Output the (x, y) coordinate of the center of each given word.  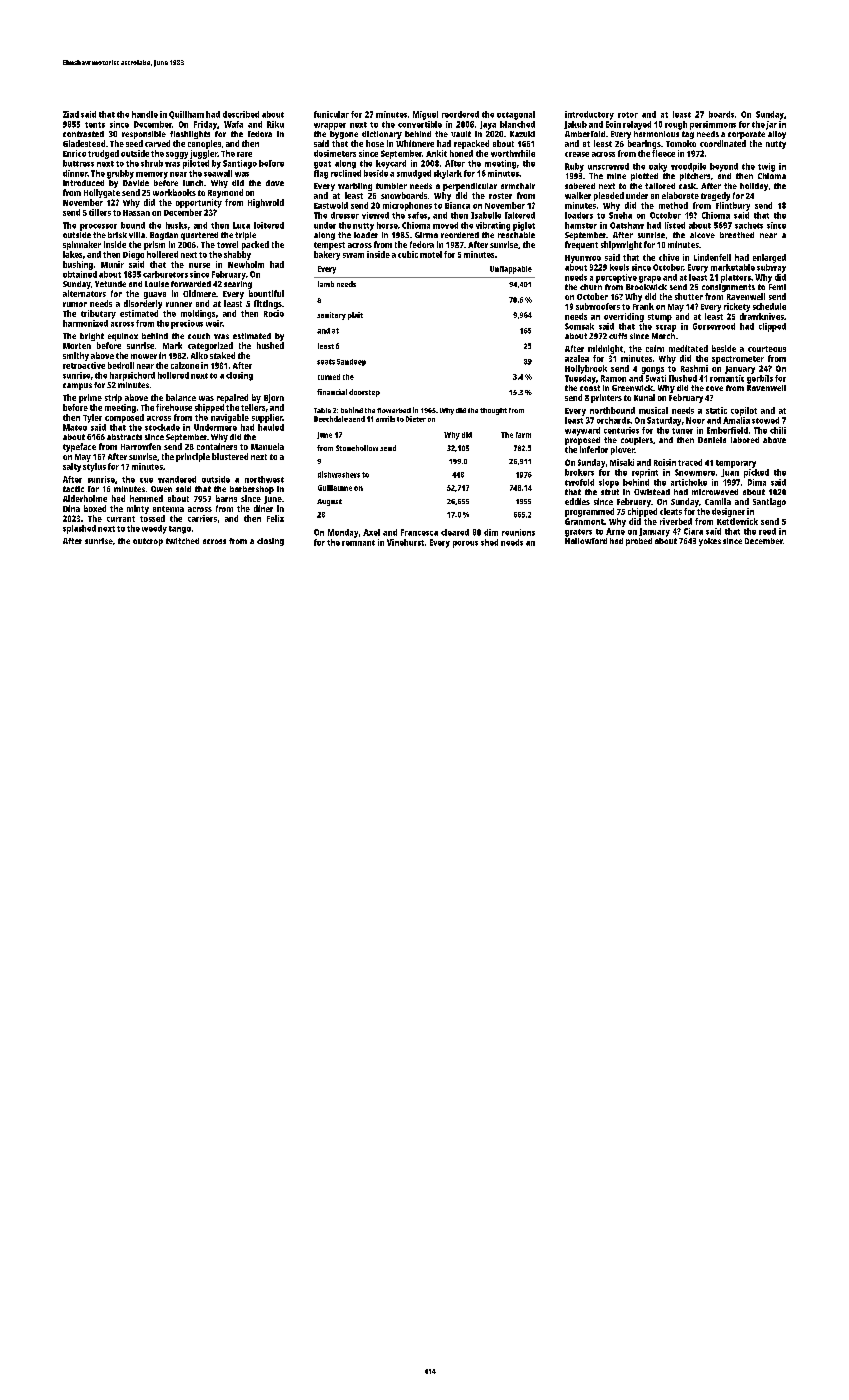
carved (157, 143)
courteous (767, 349)
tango (180, 530)
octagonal (516, 115)
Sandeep (351, 362)
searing (238, 285)
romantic (727, 378)
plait (355, 316)
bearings (644, 144)
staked (222, 355)
